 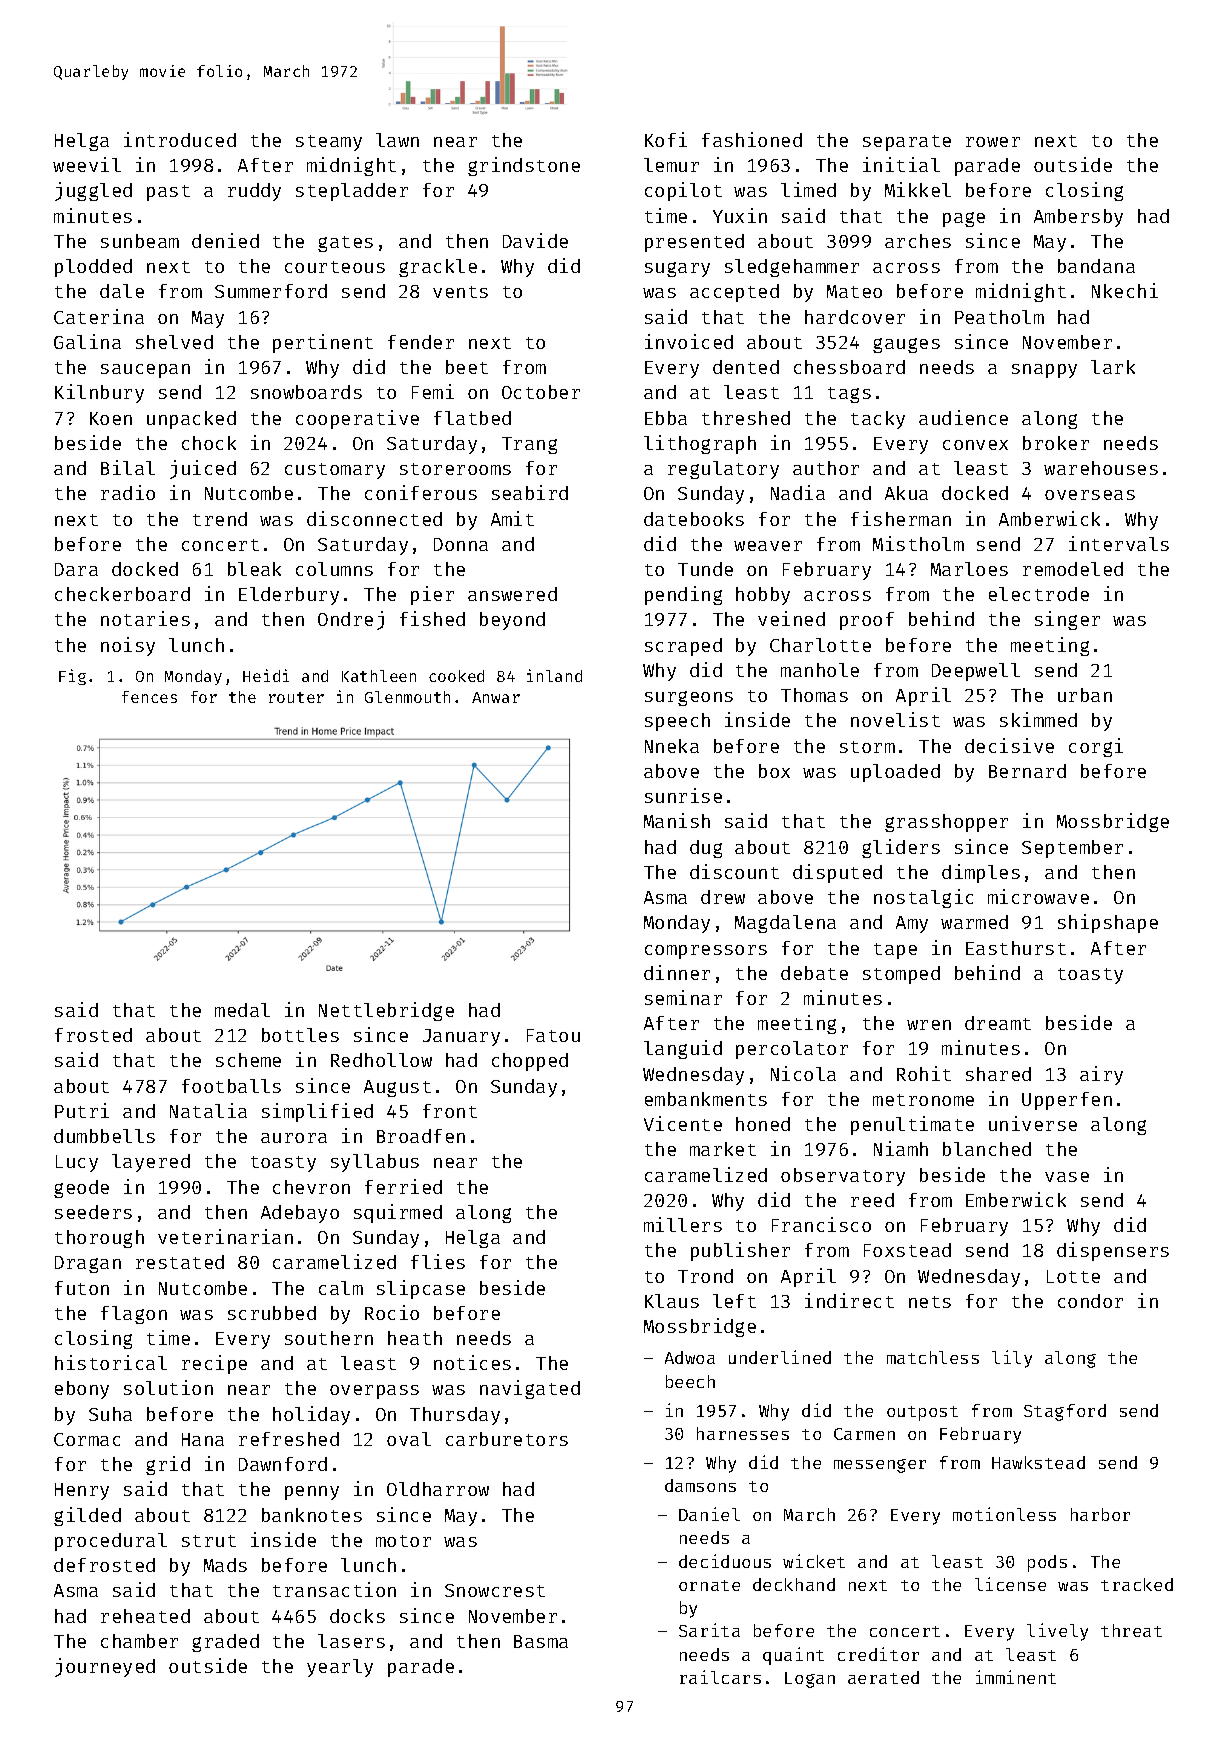 I want to click on strut, so click(x=209, y=1541).
